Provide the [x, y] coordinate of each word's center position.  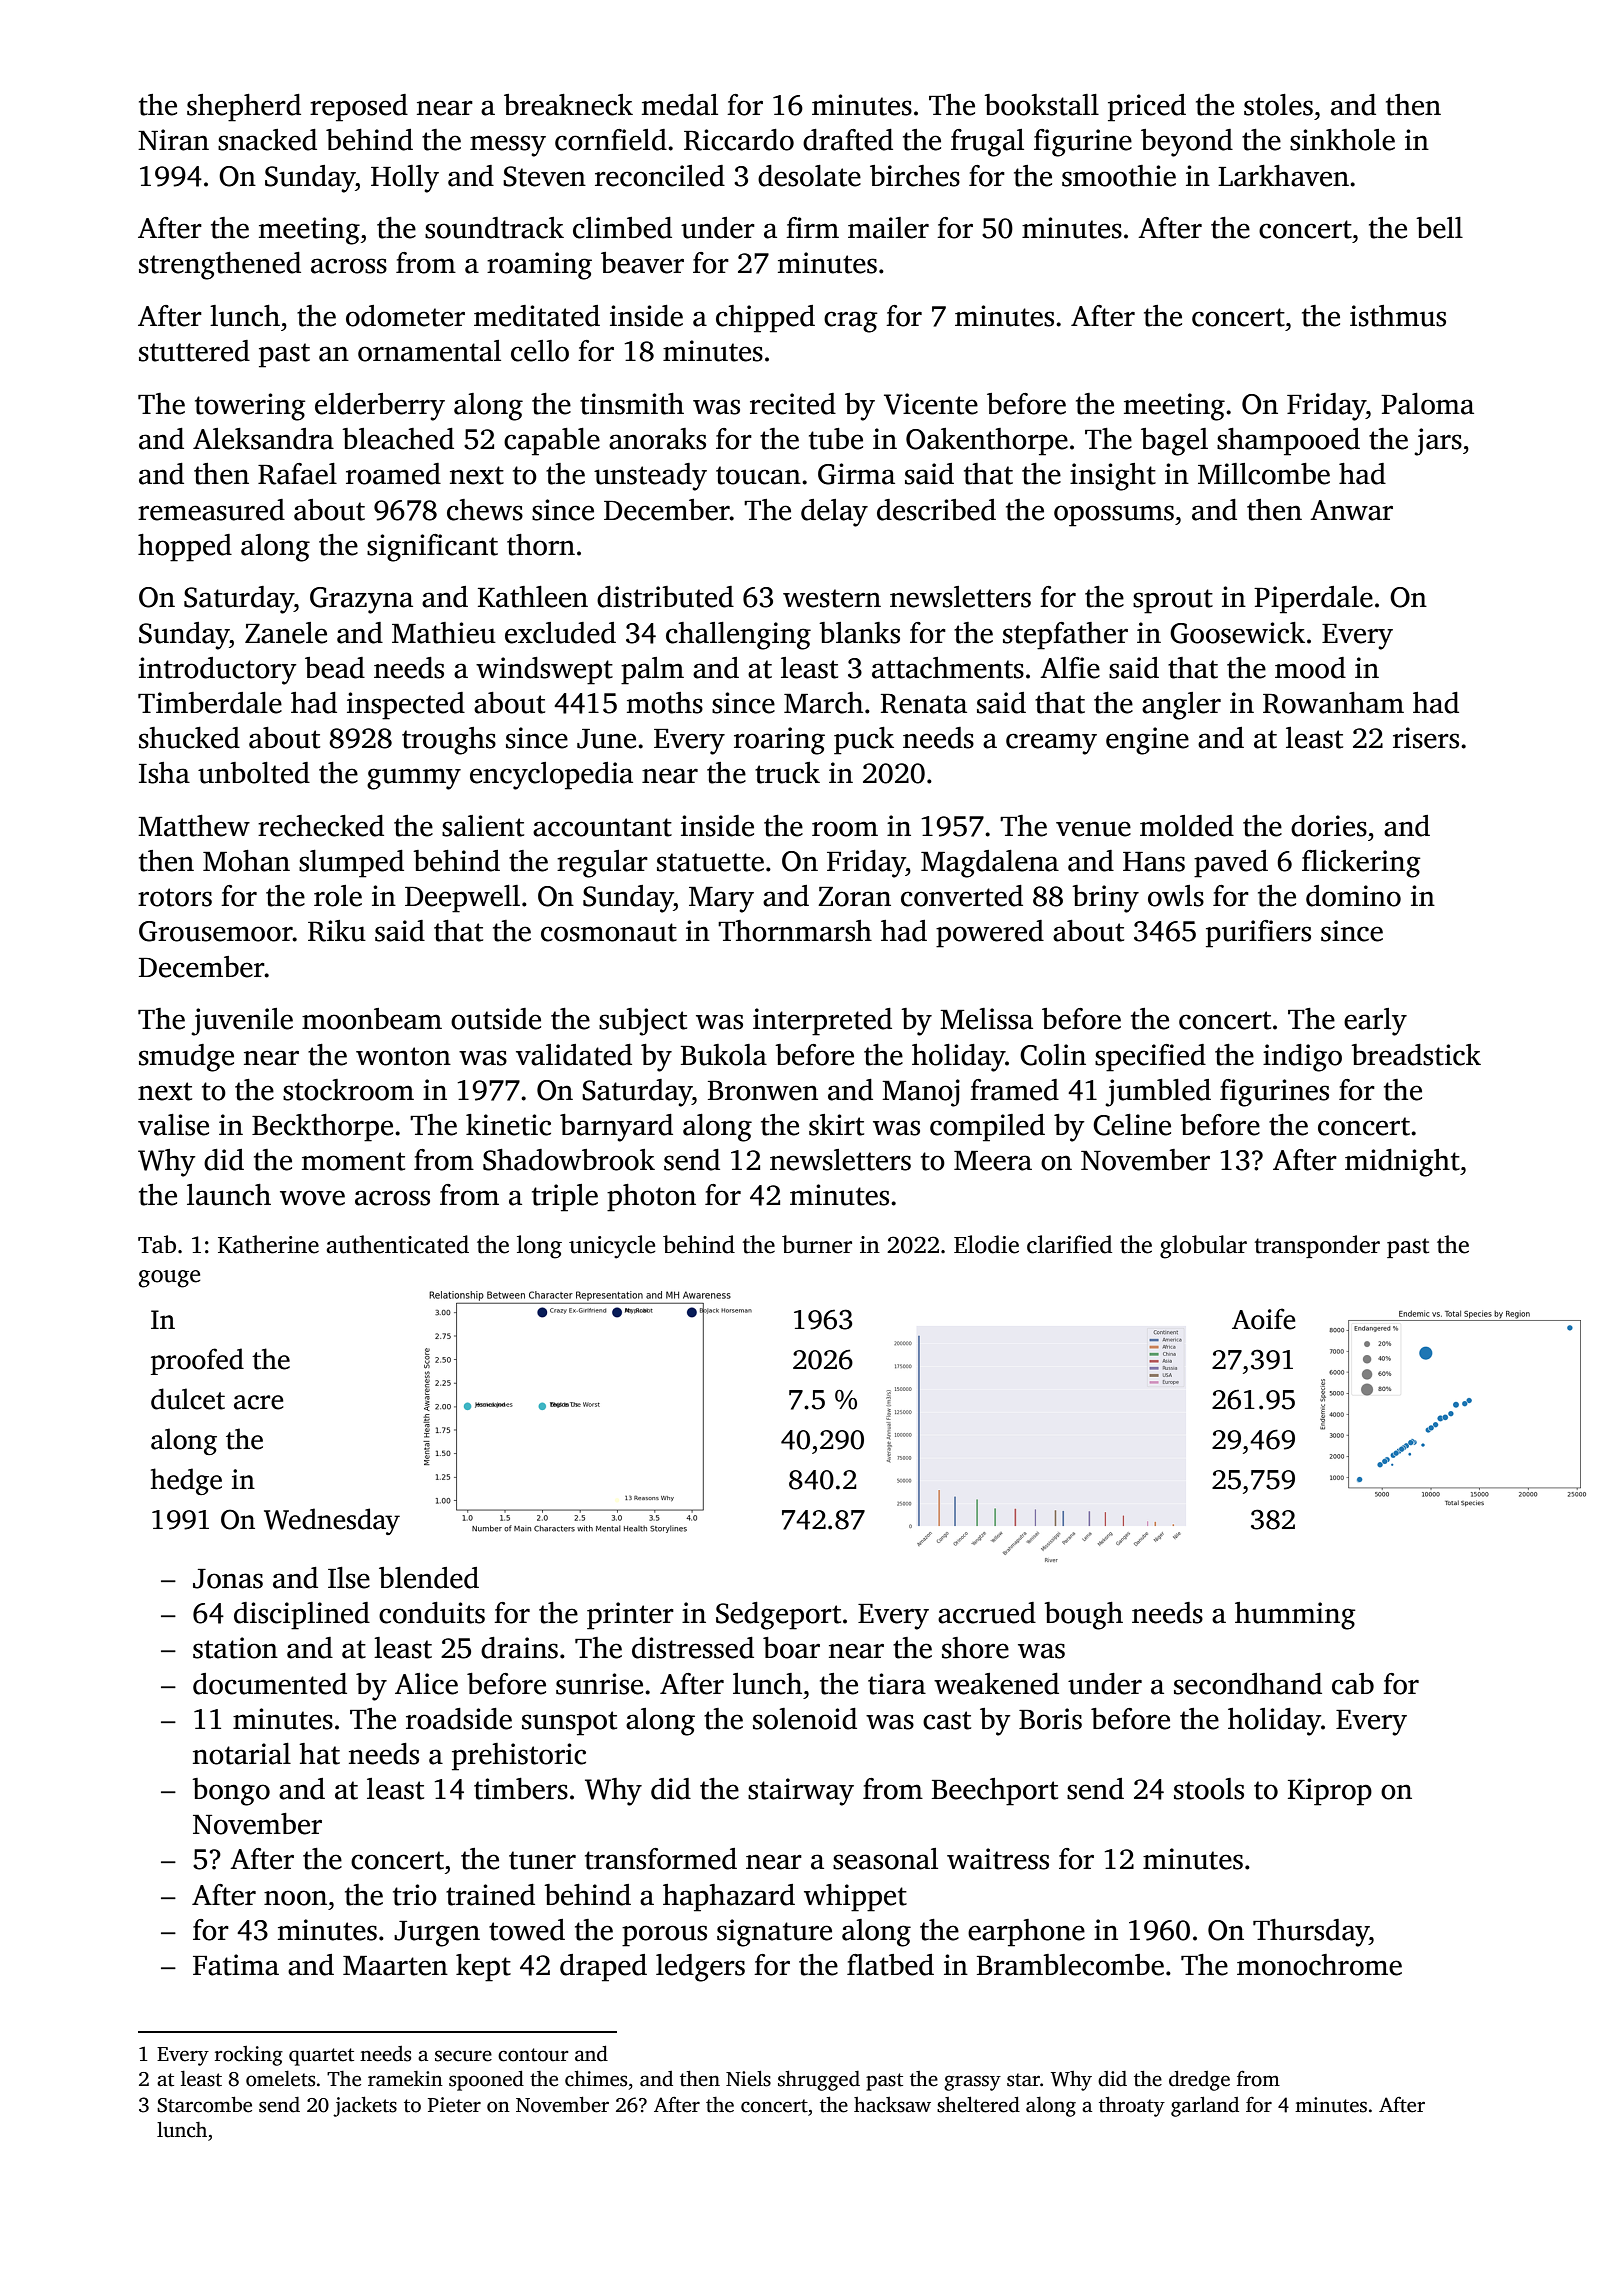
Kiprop [1330, 1792]
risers [1426, 738]
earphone [1026, 1933]
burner [817, 1244]
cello [540, 351]
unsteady [650, 477]
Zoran [854, 897]
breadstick [1416, 1055]
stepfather [1065, 636]
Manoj [921, 1093]
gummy [414, 779]
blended [429, 1578]
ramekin [405, 2079]
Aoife [1263, 1319]
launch [229, 1195]
